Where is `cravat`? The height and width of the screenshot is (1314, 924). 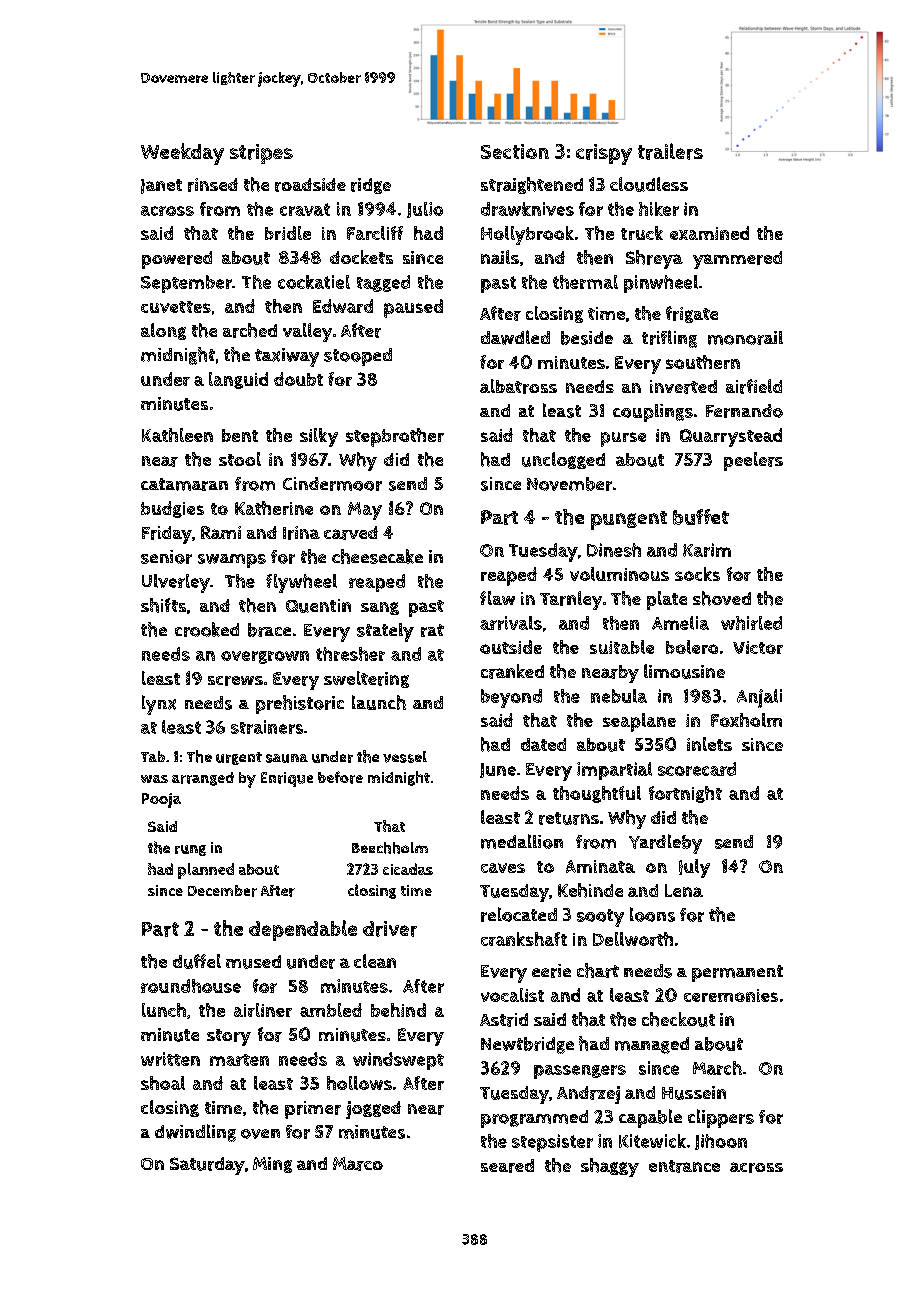
cravat is located at coordinates (305, 209).
